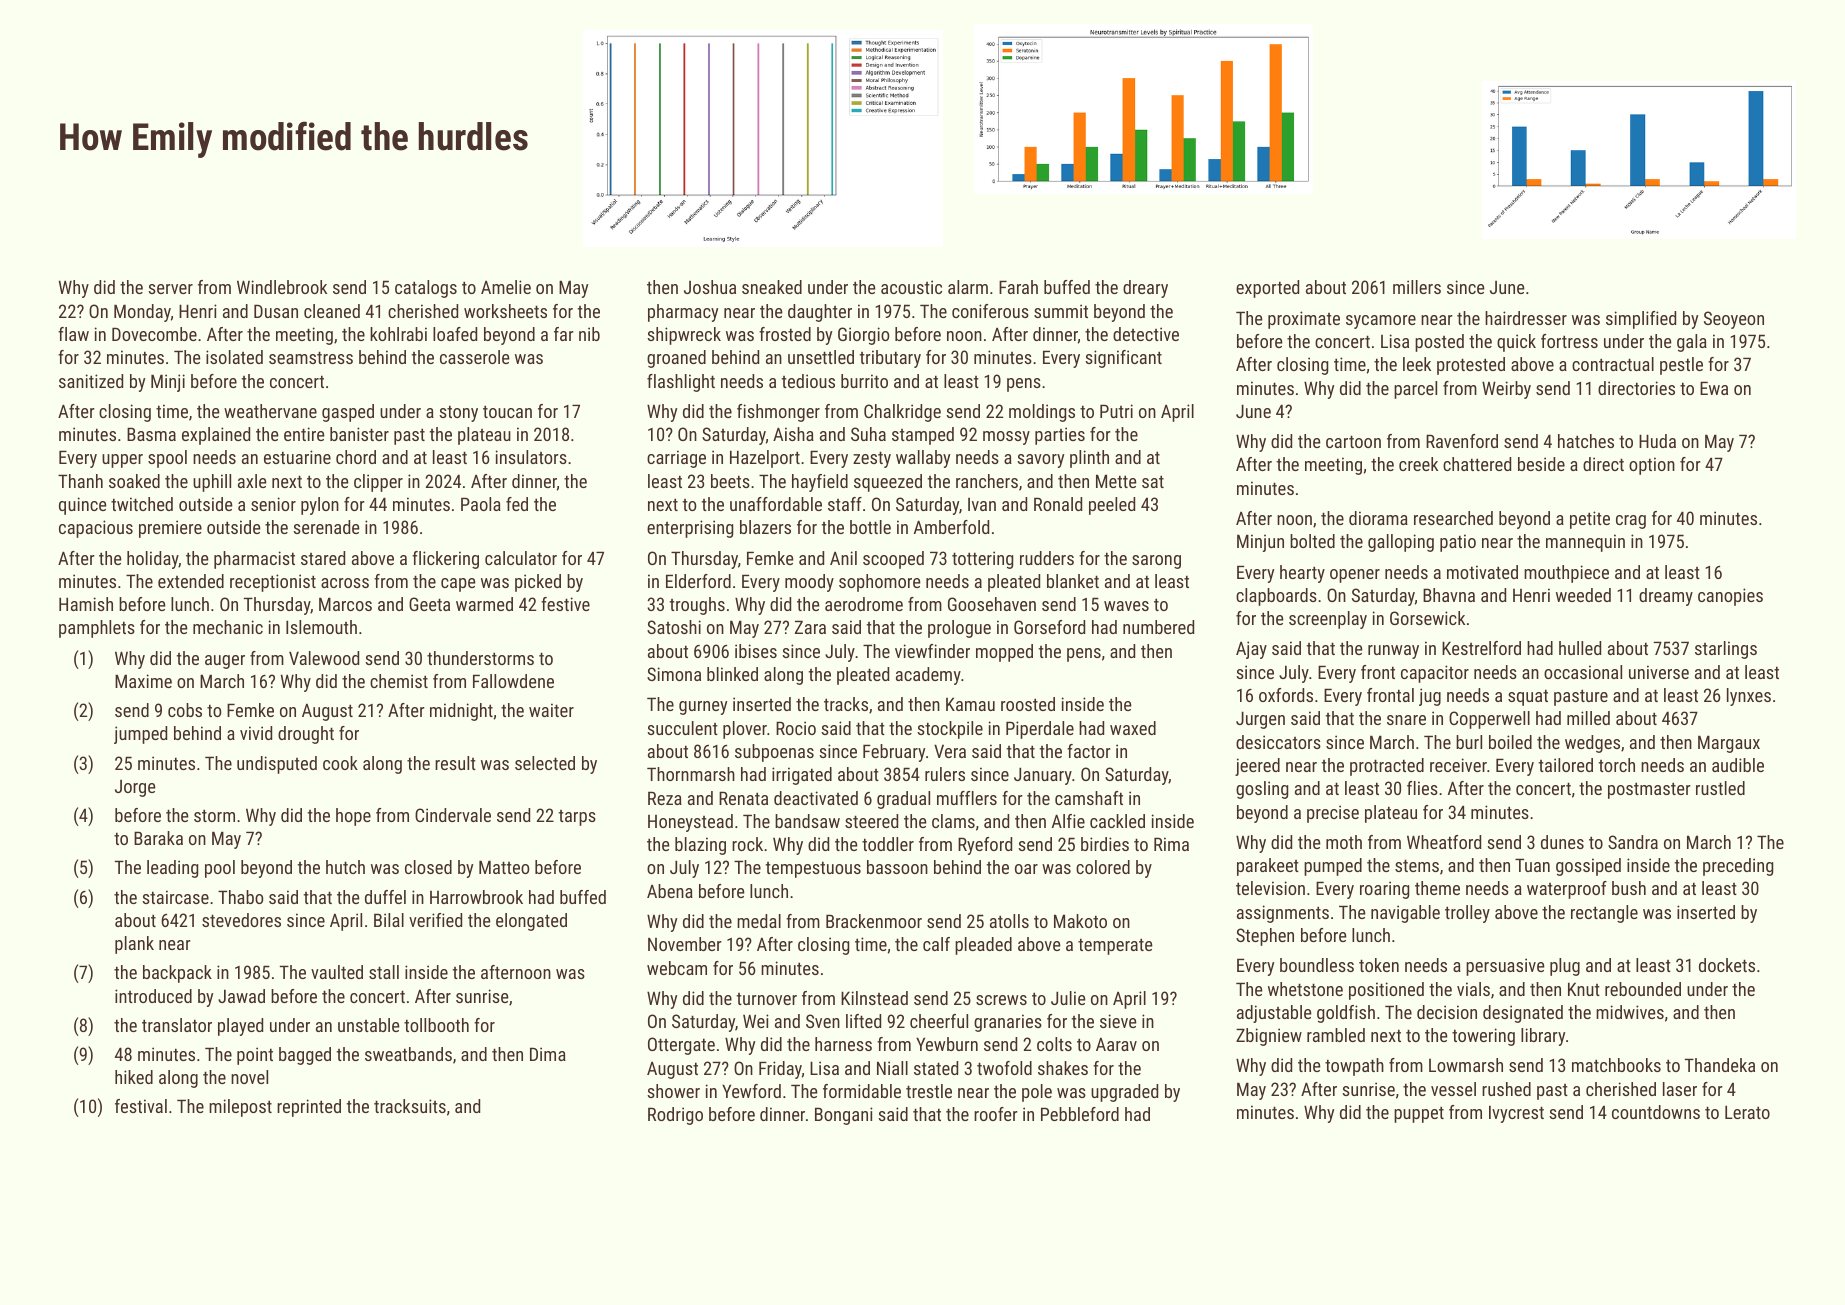  I want to click on plank, so click(134, 945).
